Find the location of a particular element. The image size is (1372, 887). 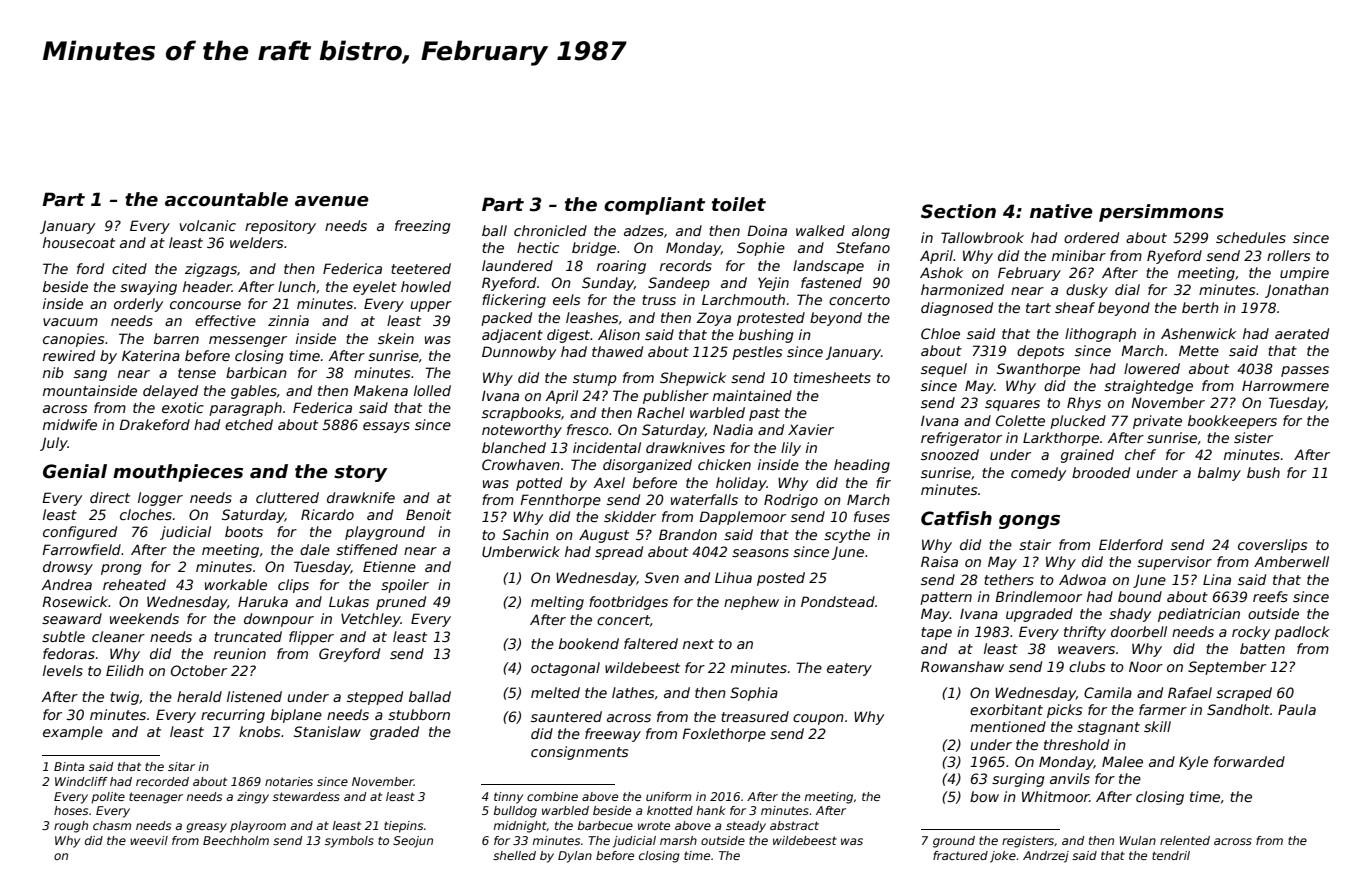

balmy is located at coordinates (1219, 474).
